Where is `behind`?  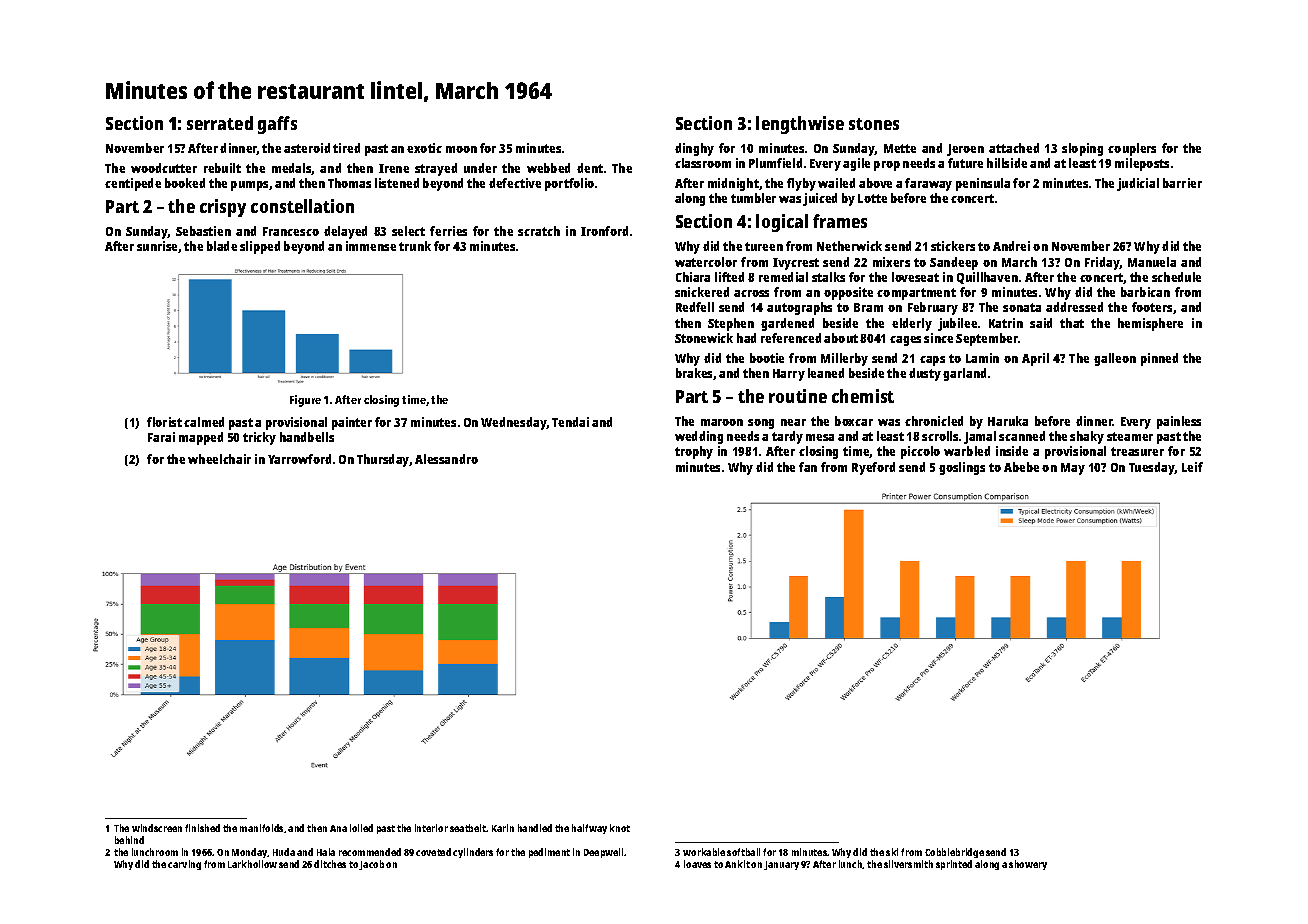 behind is located at coordinates (129, 840).
